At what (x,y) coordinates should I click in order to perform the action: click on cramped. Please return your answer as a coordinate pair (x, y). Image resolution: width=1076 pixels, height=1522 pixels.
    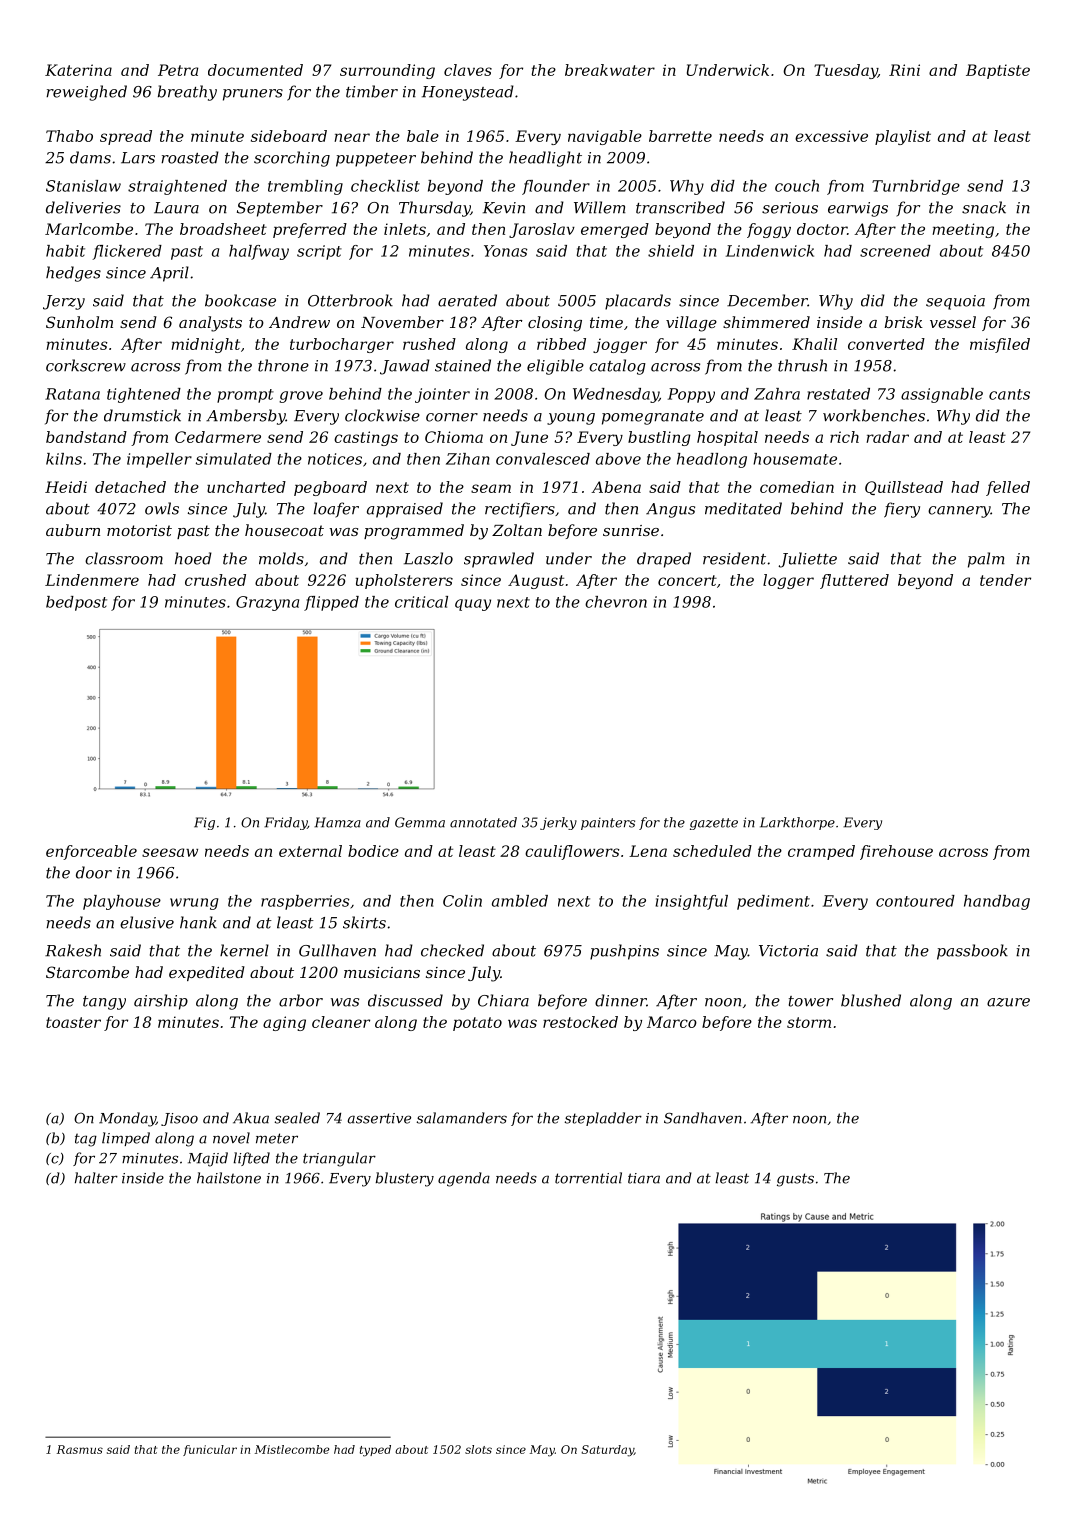
    Looking at the image, I should click on (821, 852).
